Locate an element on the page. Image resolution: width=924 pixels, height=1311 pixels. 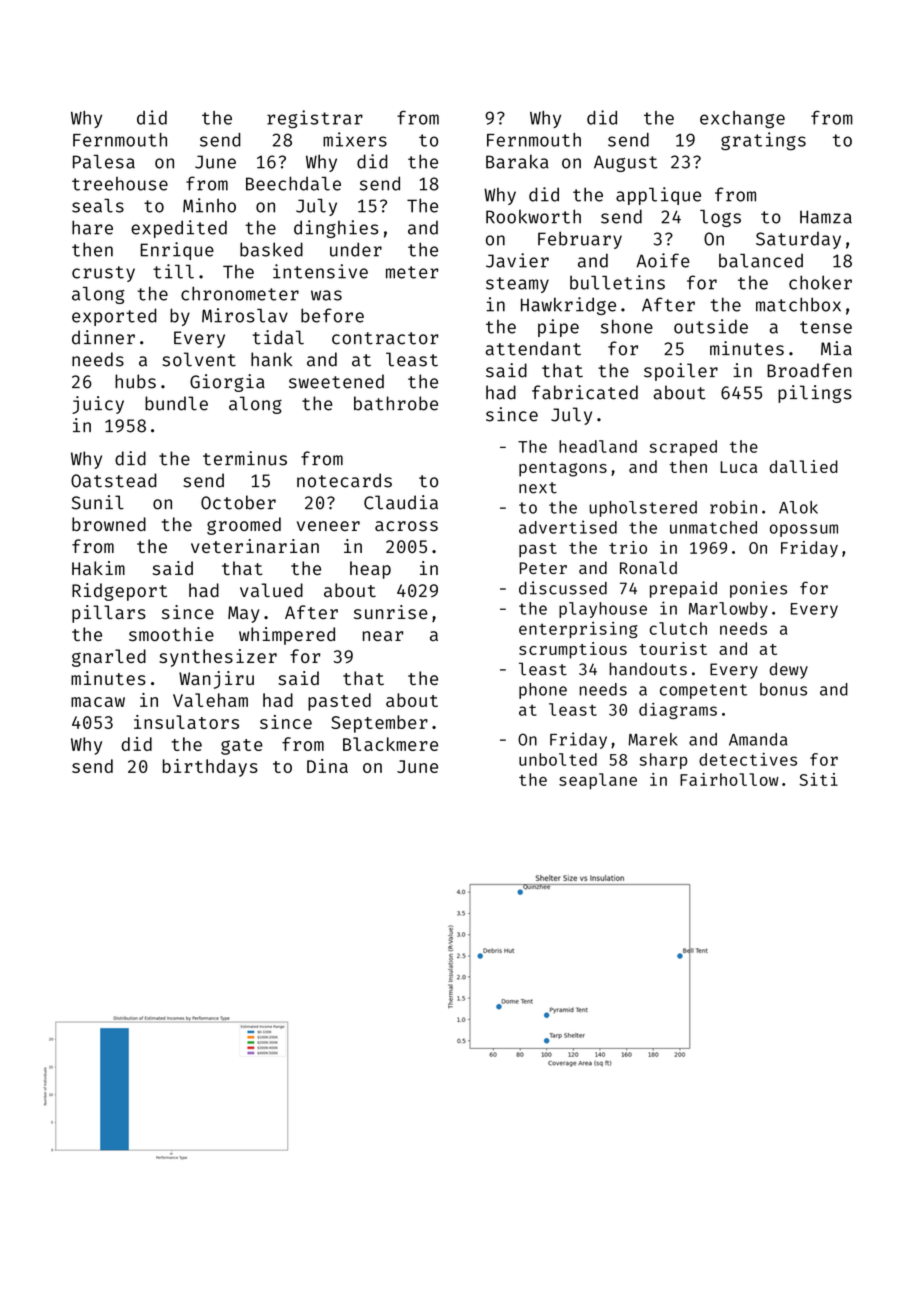
Palesa is located at coordinates (104, 162).
